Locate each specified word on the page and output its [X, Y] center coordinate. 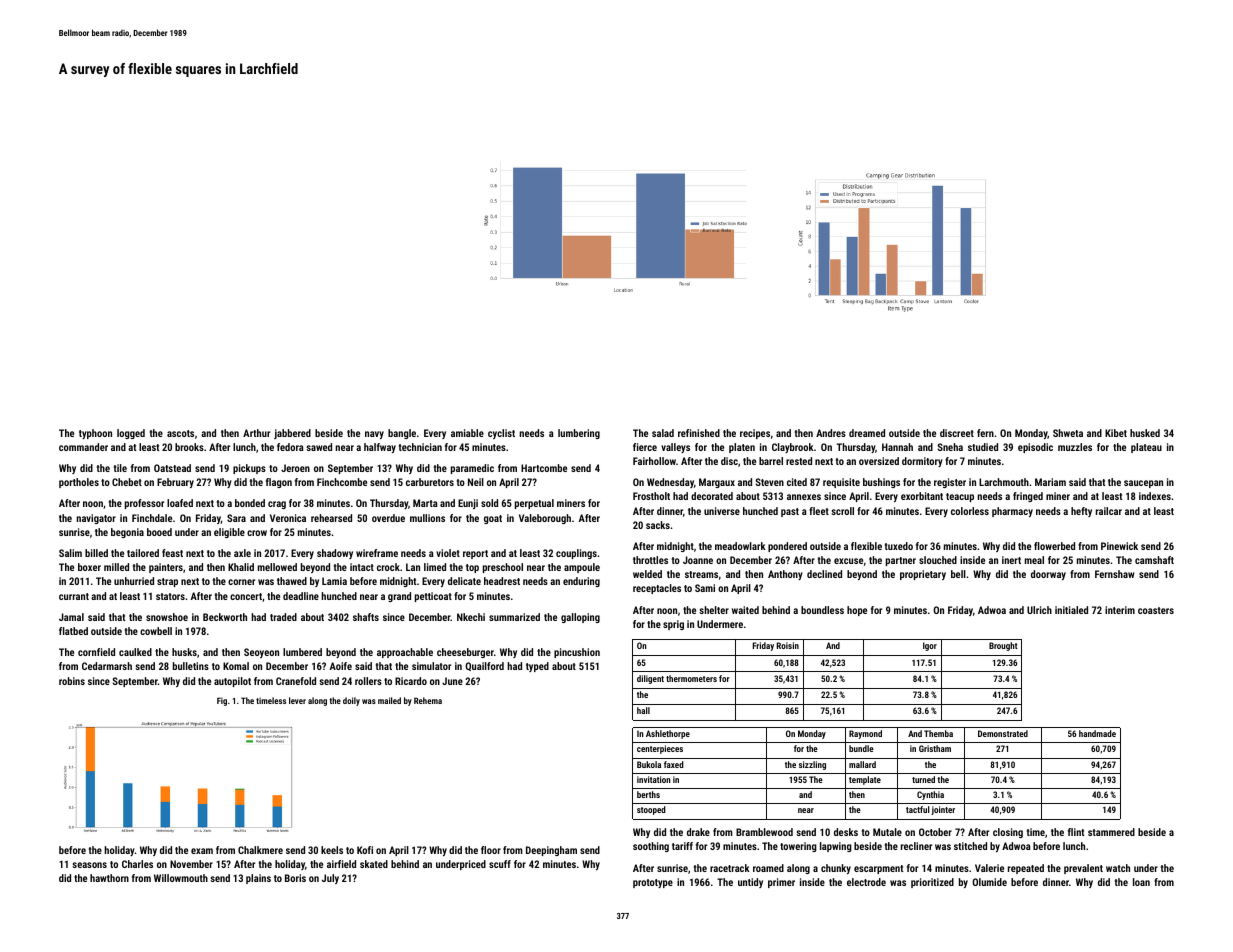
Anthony [785, 575]
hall [643, 710]
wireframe [377, 553]
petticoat [433, 597]
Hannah [897, 447]
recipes [755, 434]
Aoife [341, 666]
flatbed [73, 631]
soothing [651, 847]
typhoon [95, 434]
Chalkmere [260, 850]
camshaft [1154, 560]
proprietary [923, 575]
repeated [1026, 869]
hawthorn [109, 878]
